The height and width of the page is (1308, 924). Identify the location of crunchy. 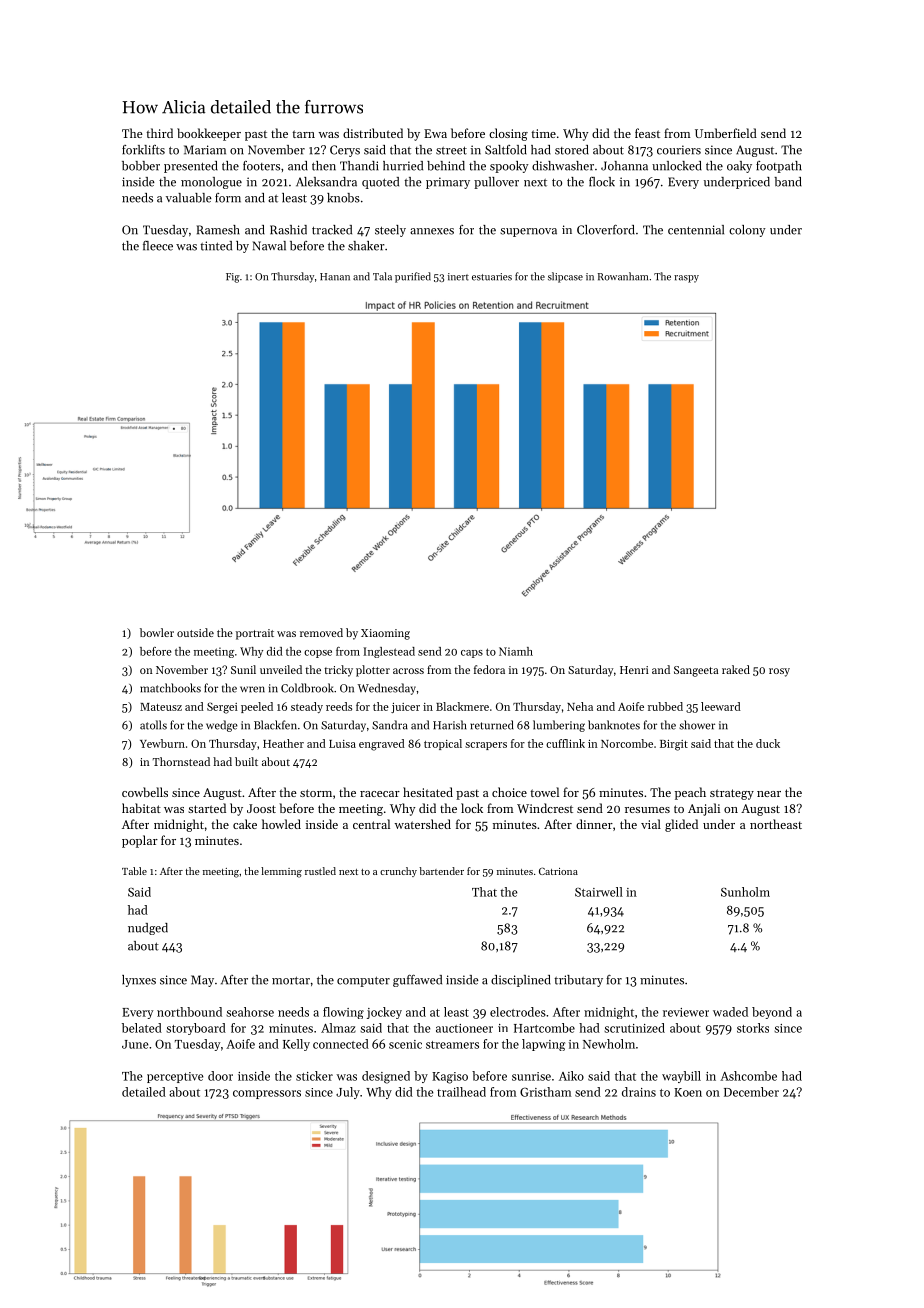
(398, 872).
